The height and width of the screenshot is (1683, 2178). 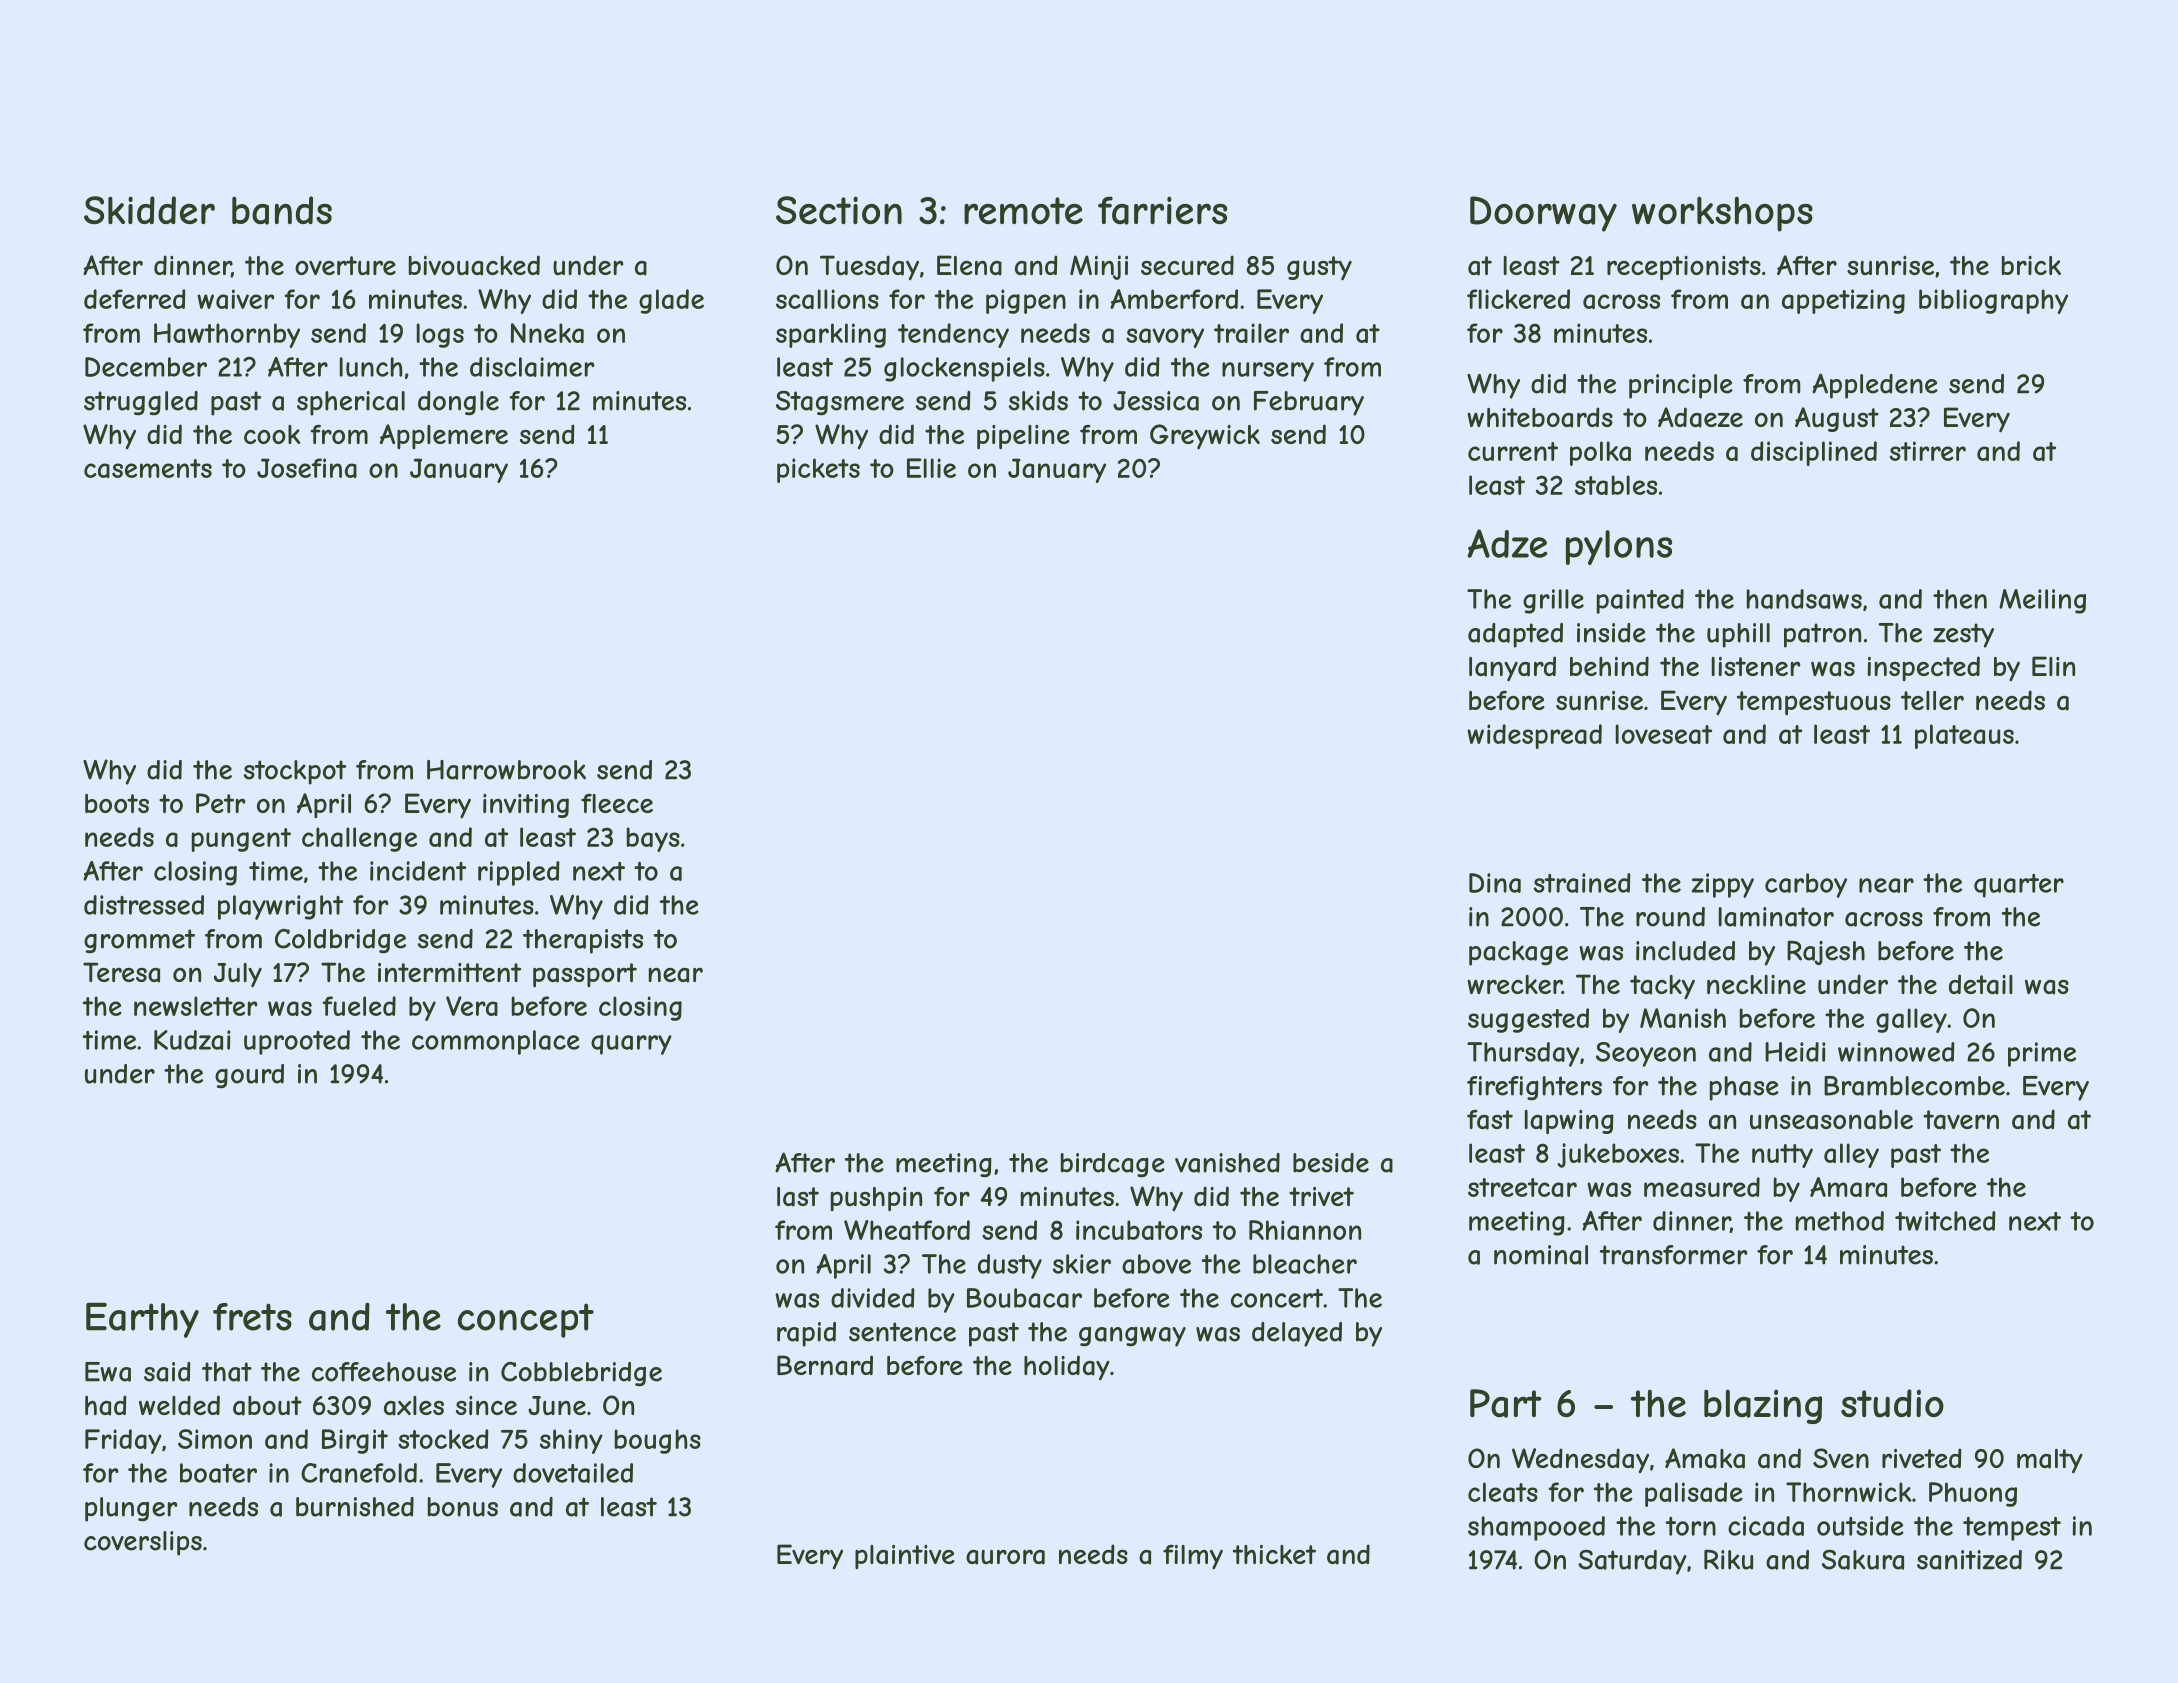 I want to click on workshops, so click(x=1722, y=214).
